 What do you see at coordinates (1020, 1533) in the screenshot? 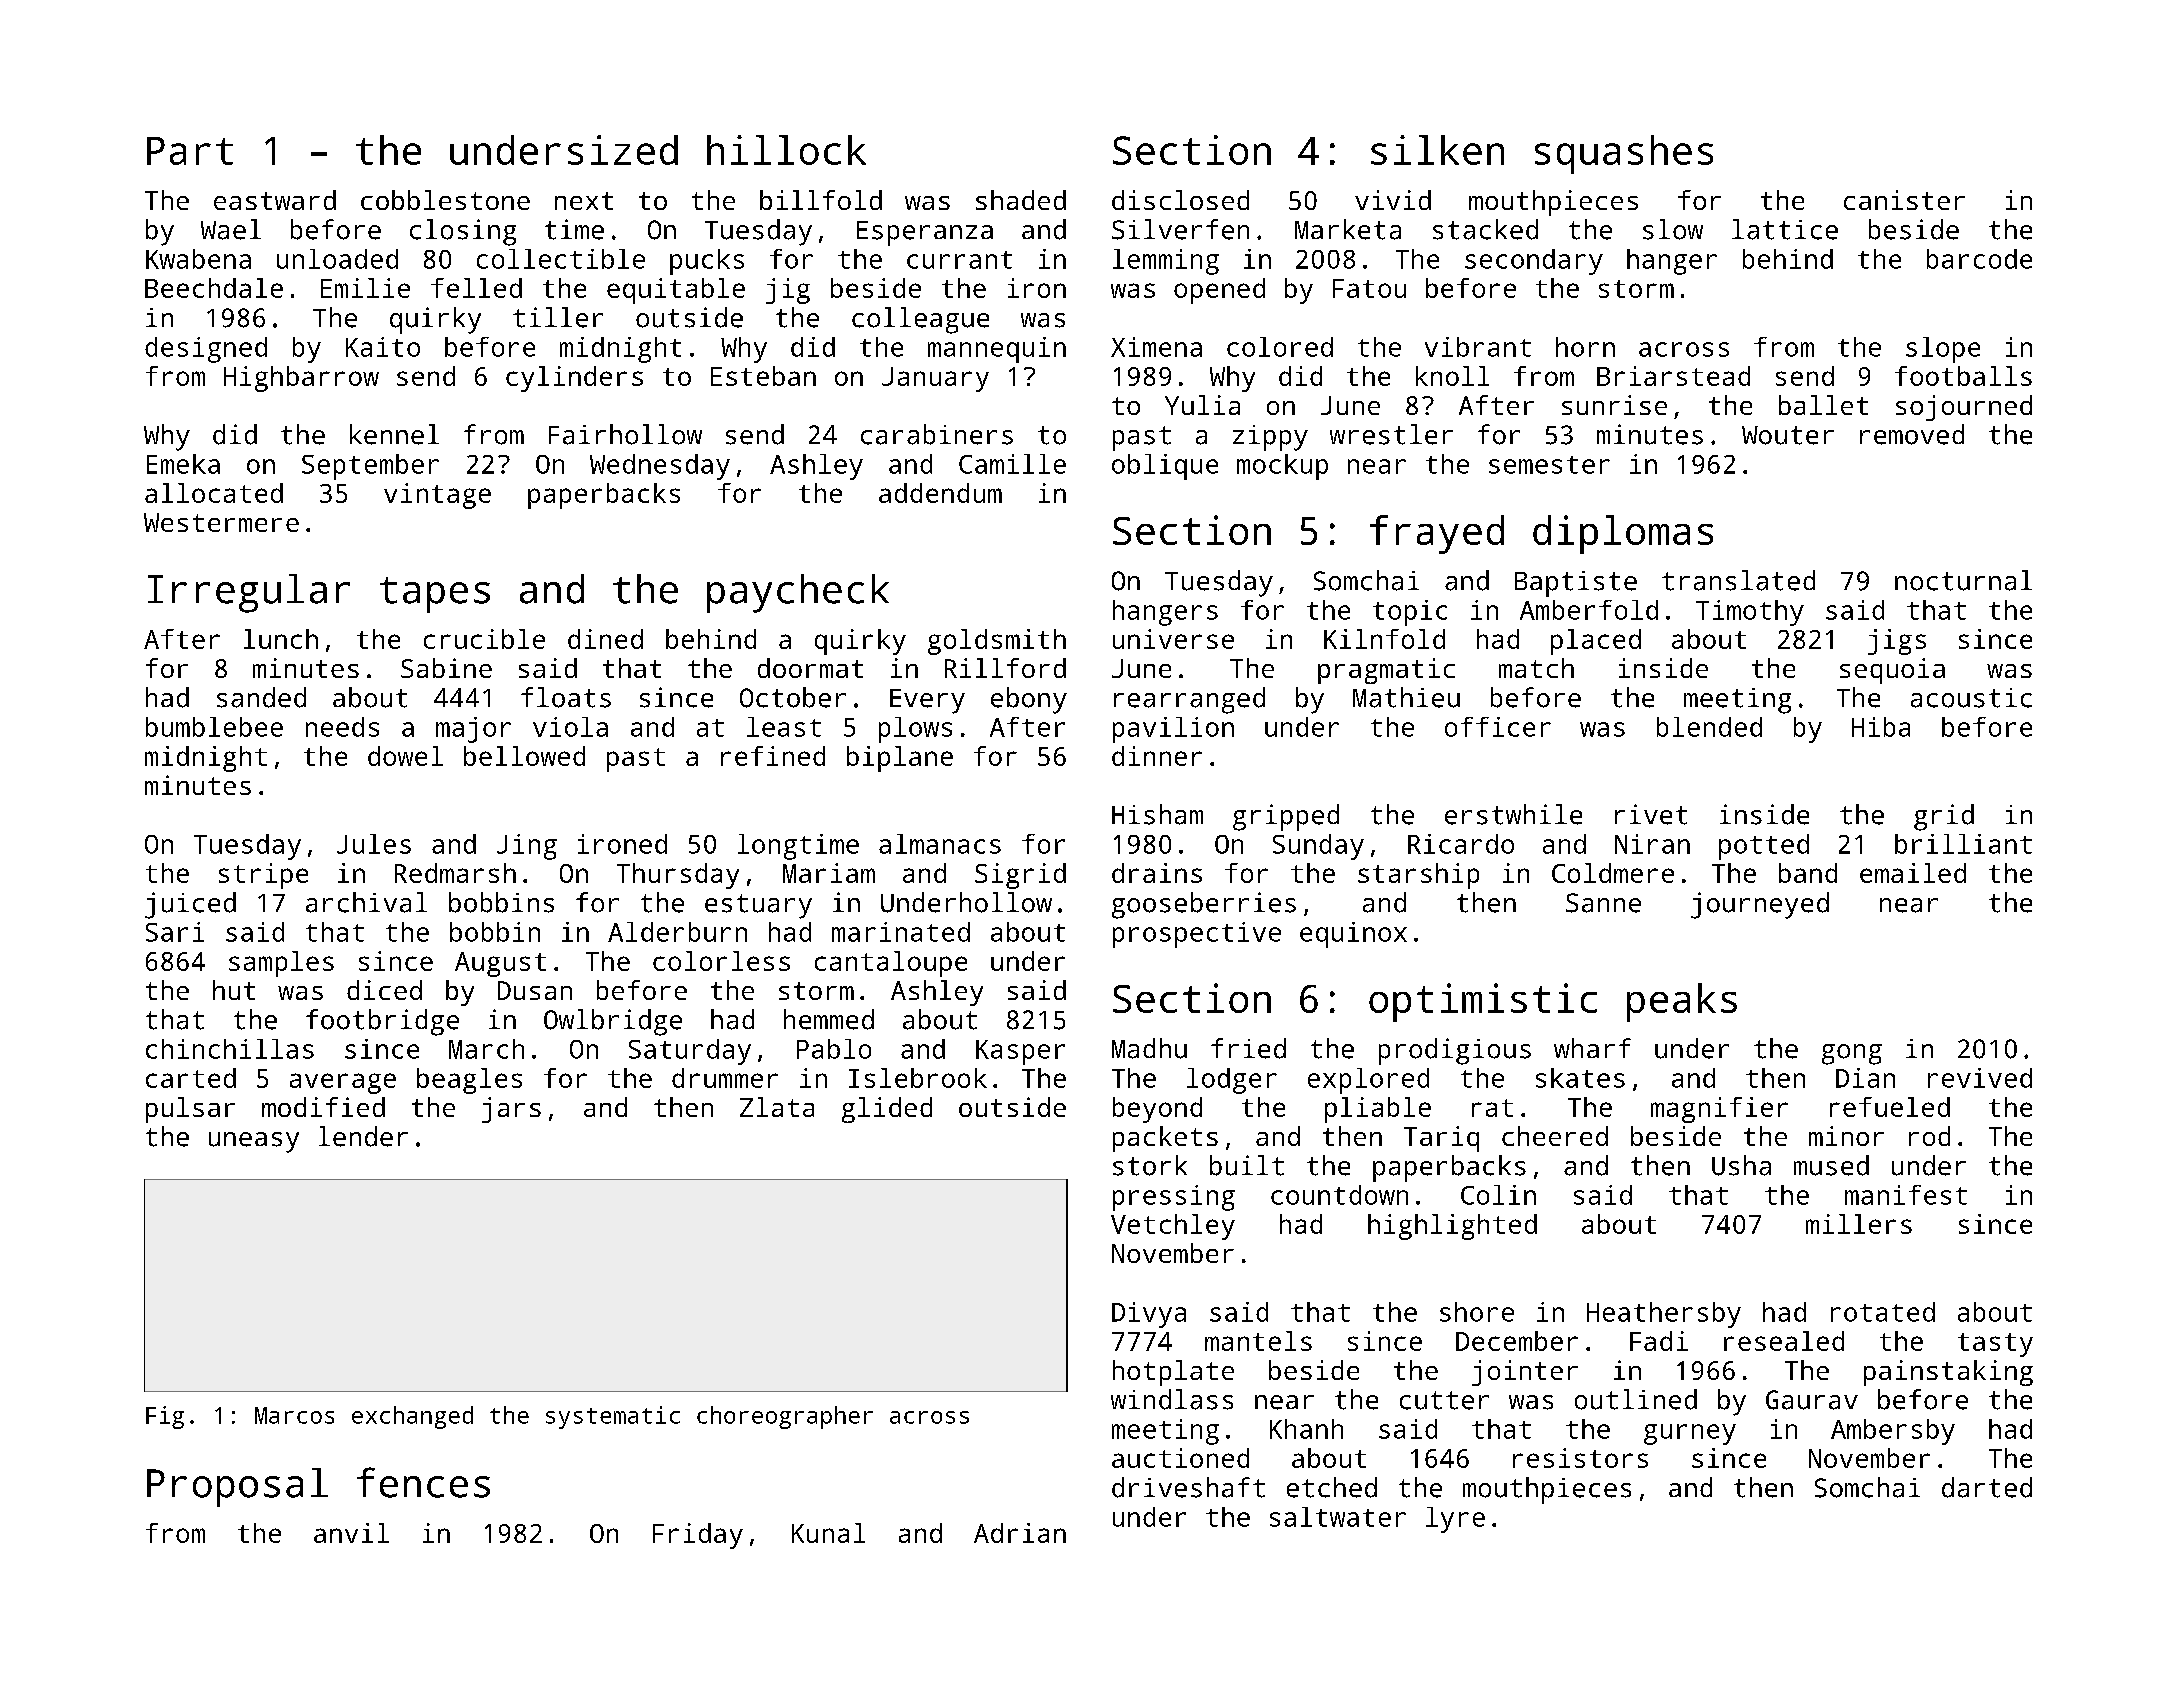
I see `Adrian` at bounding box center [1020, 1533].
